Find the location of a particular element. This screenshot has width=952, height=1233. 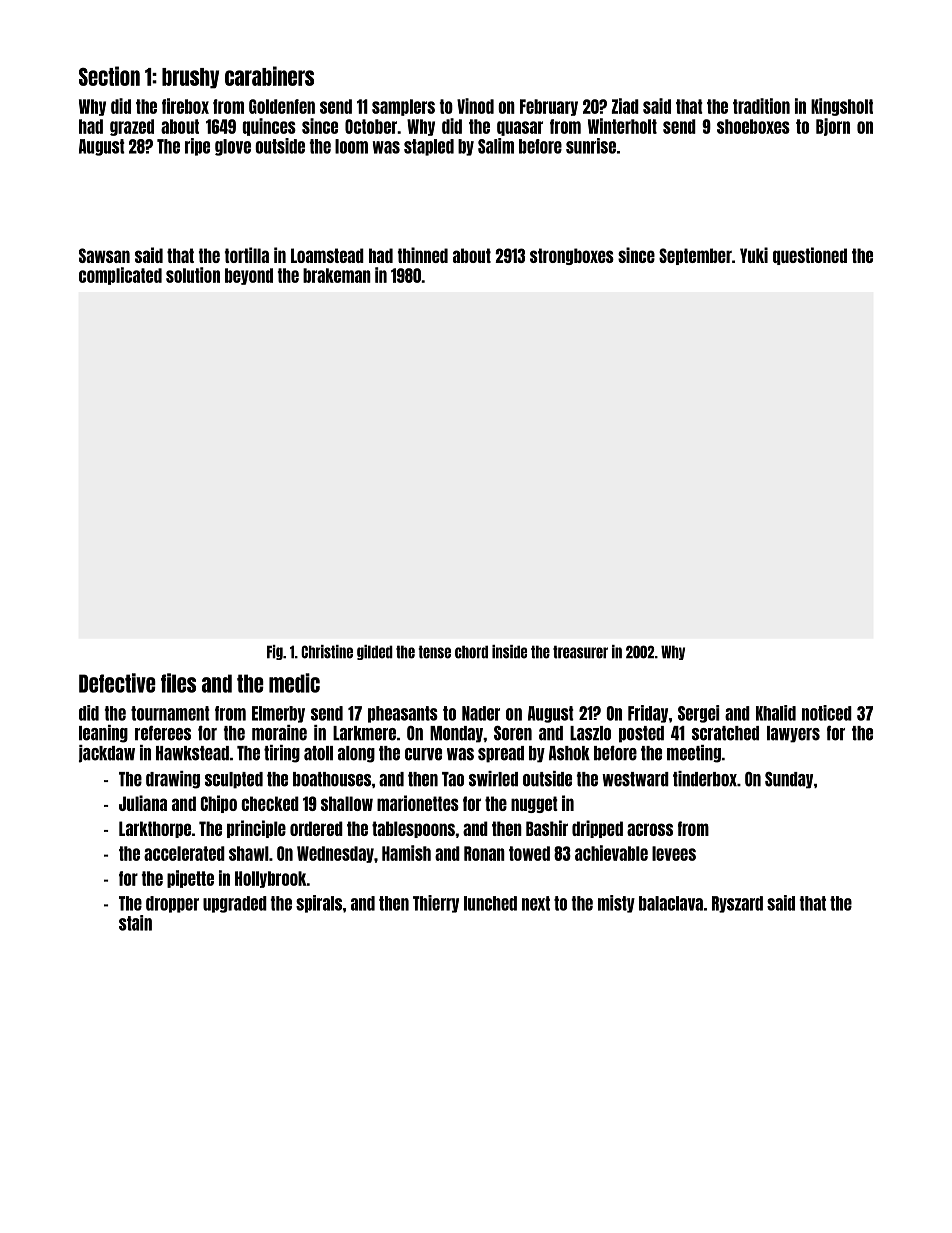

upgraded is located at coordinates (235, 904).
